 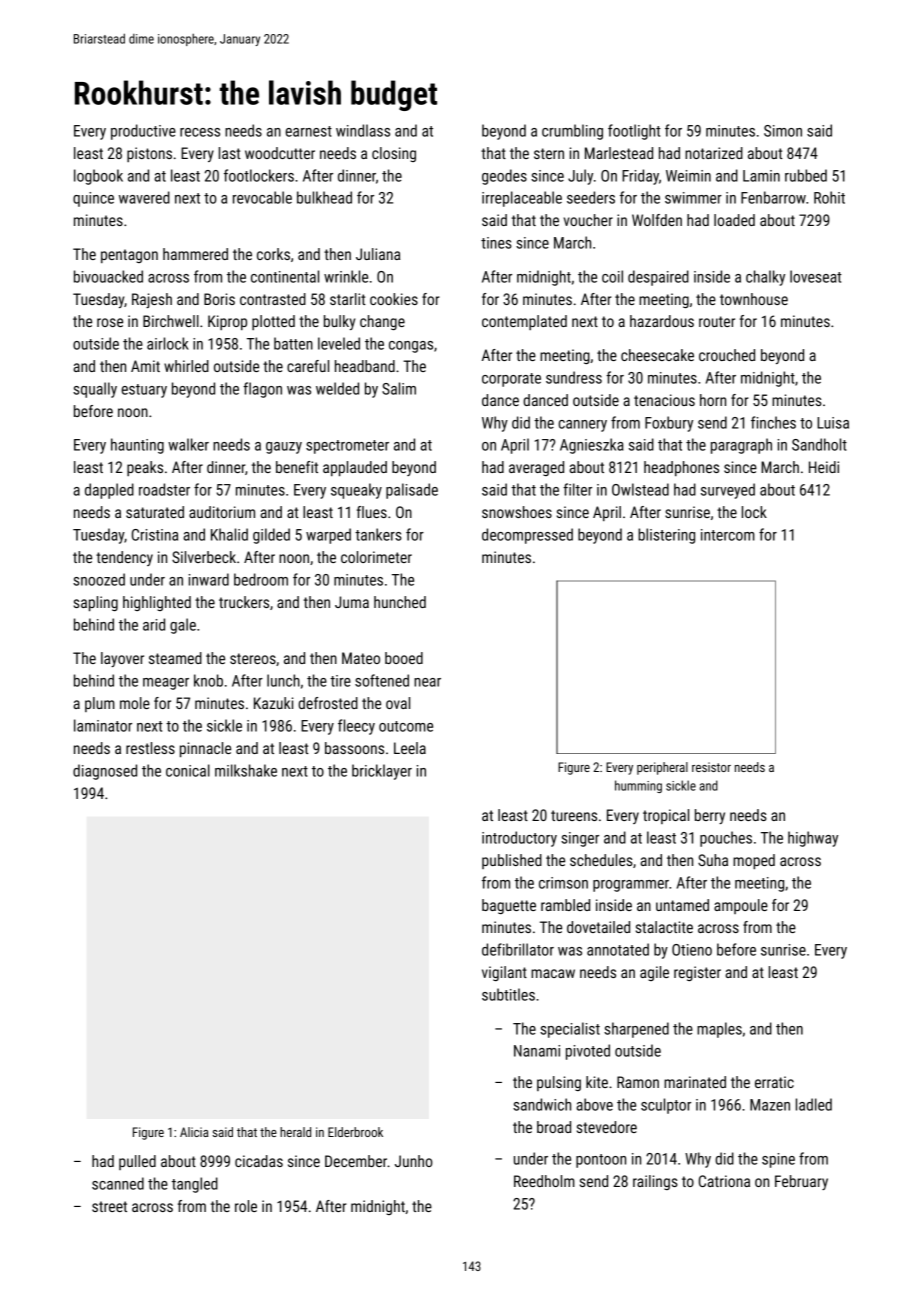 What do you see at coordinates (728, 535) in the screenshot?
I see `intercom` at bounding box center [728, 535].
